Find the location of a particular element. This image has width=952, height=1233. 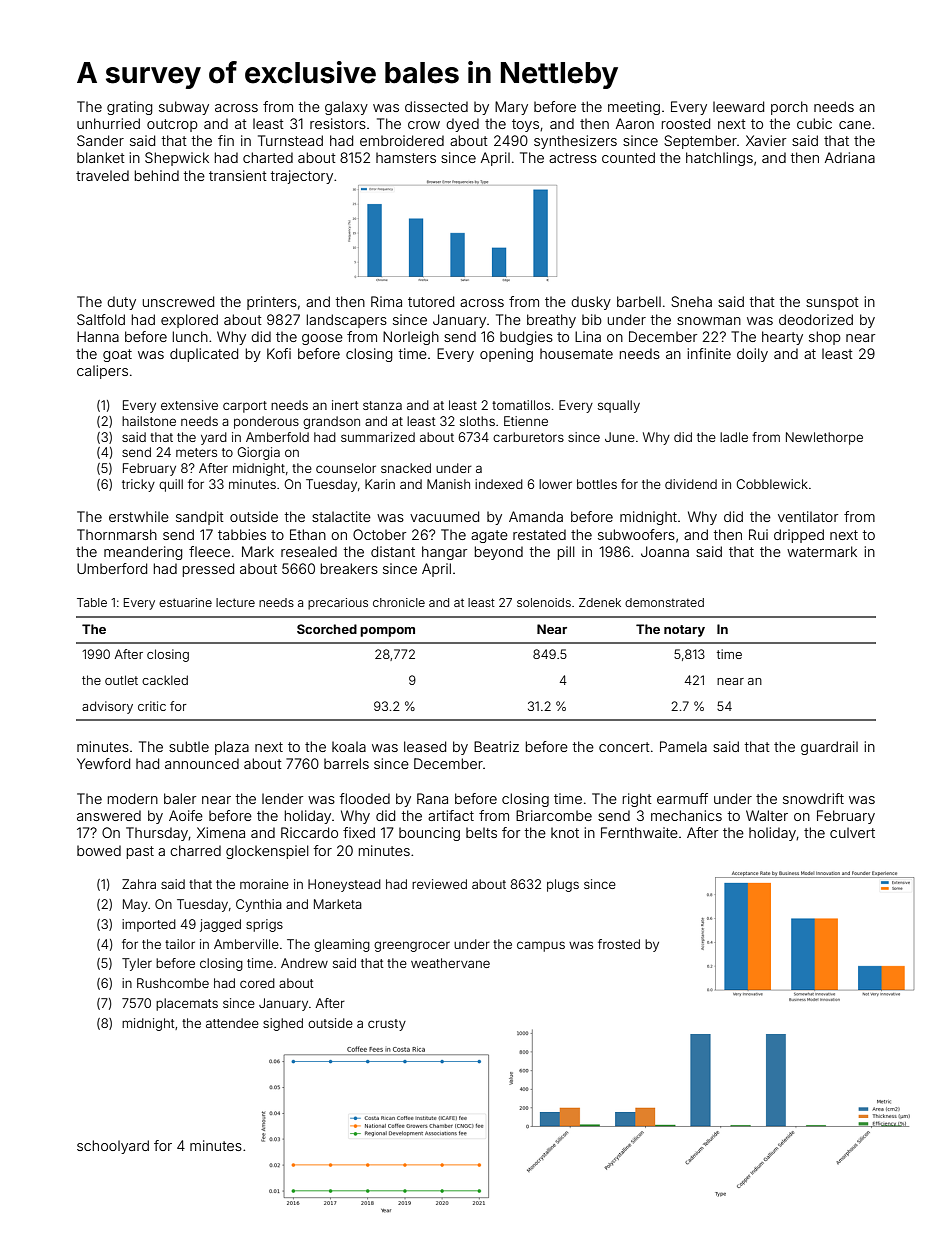

chronicle is located at coordinates (399, 602).
